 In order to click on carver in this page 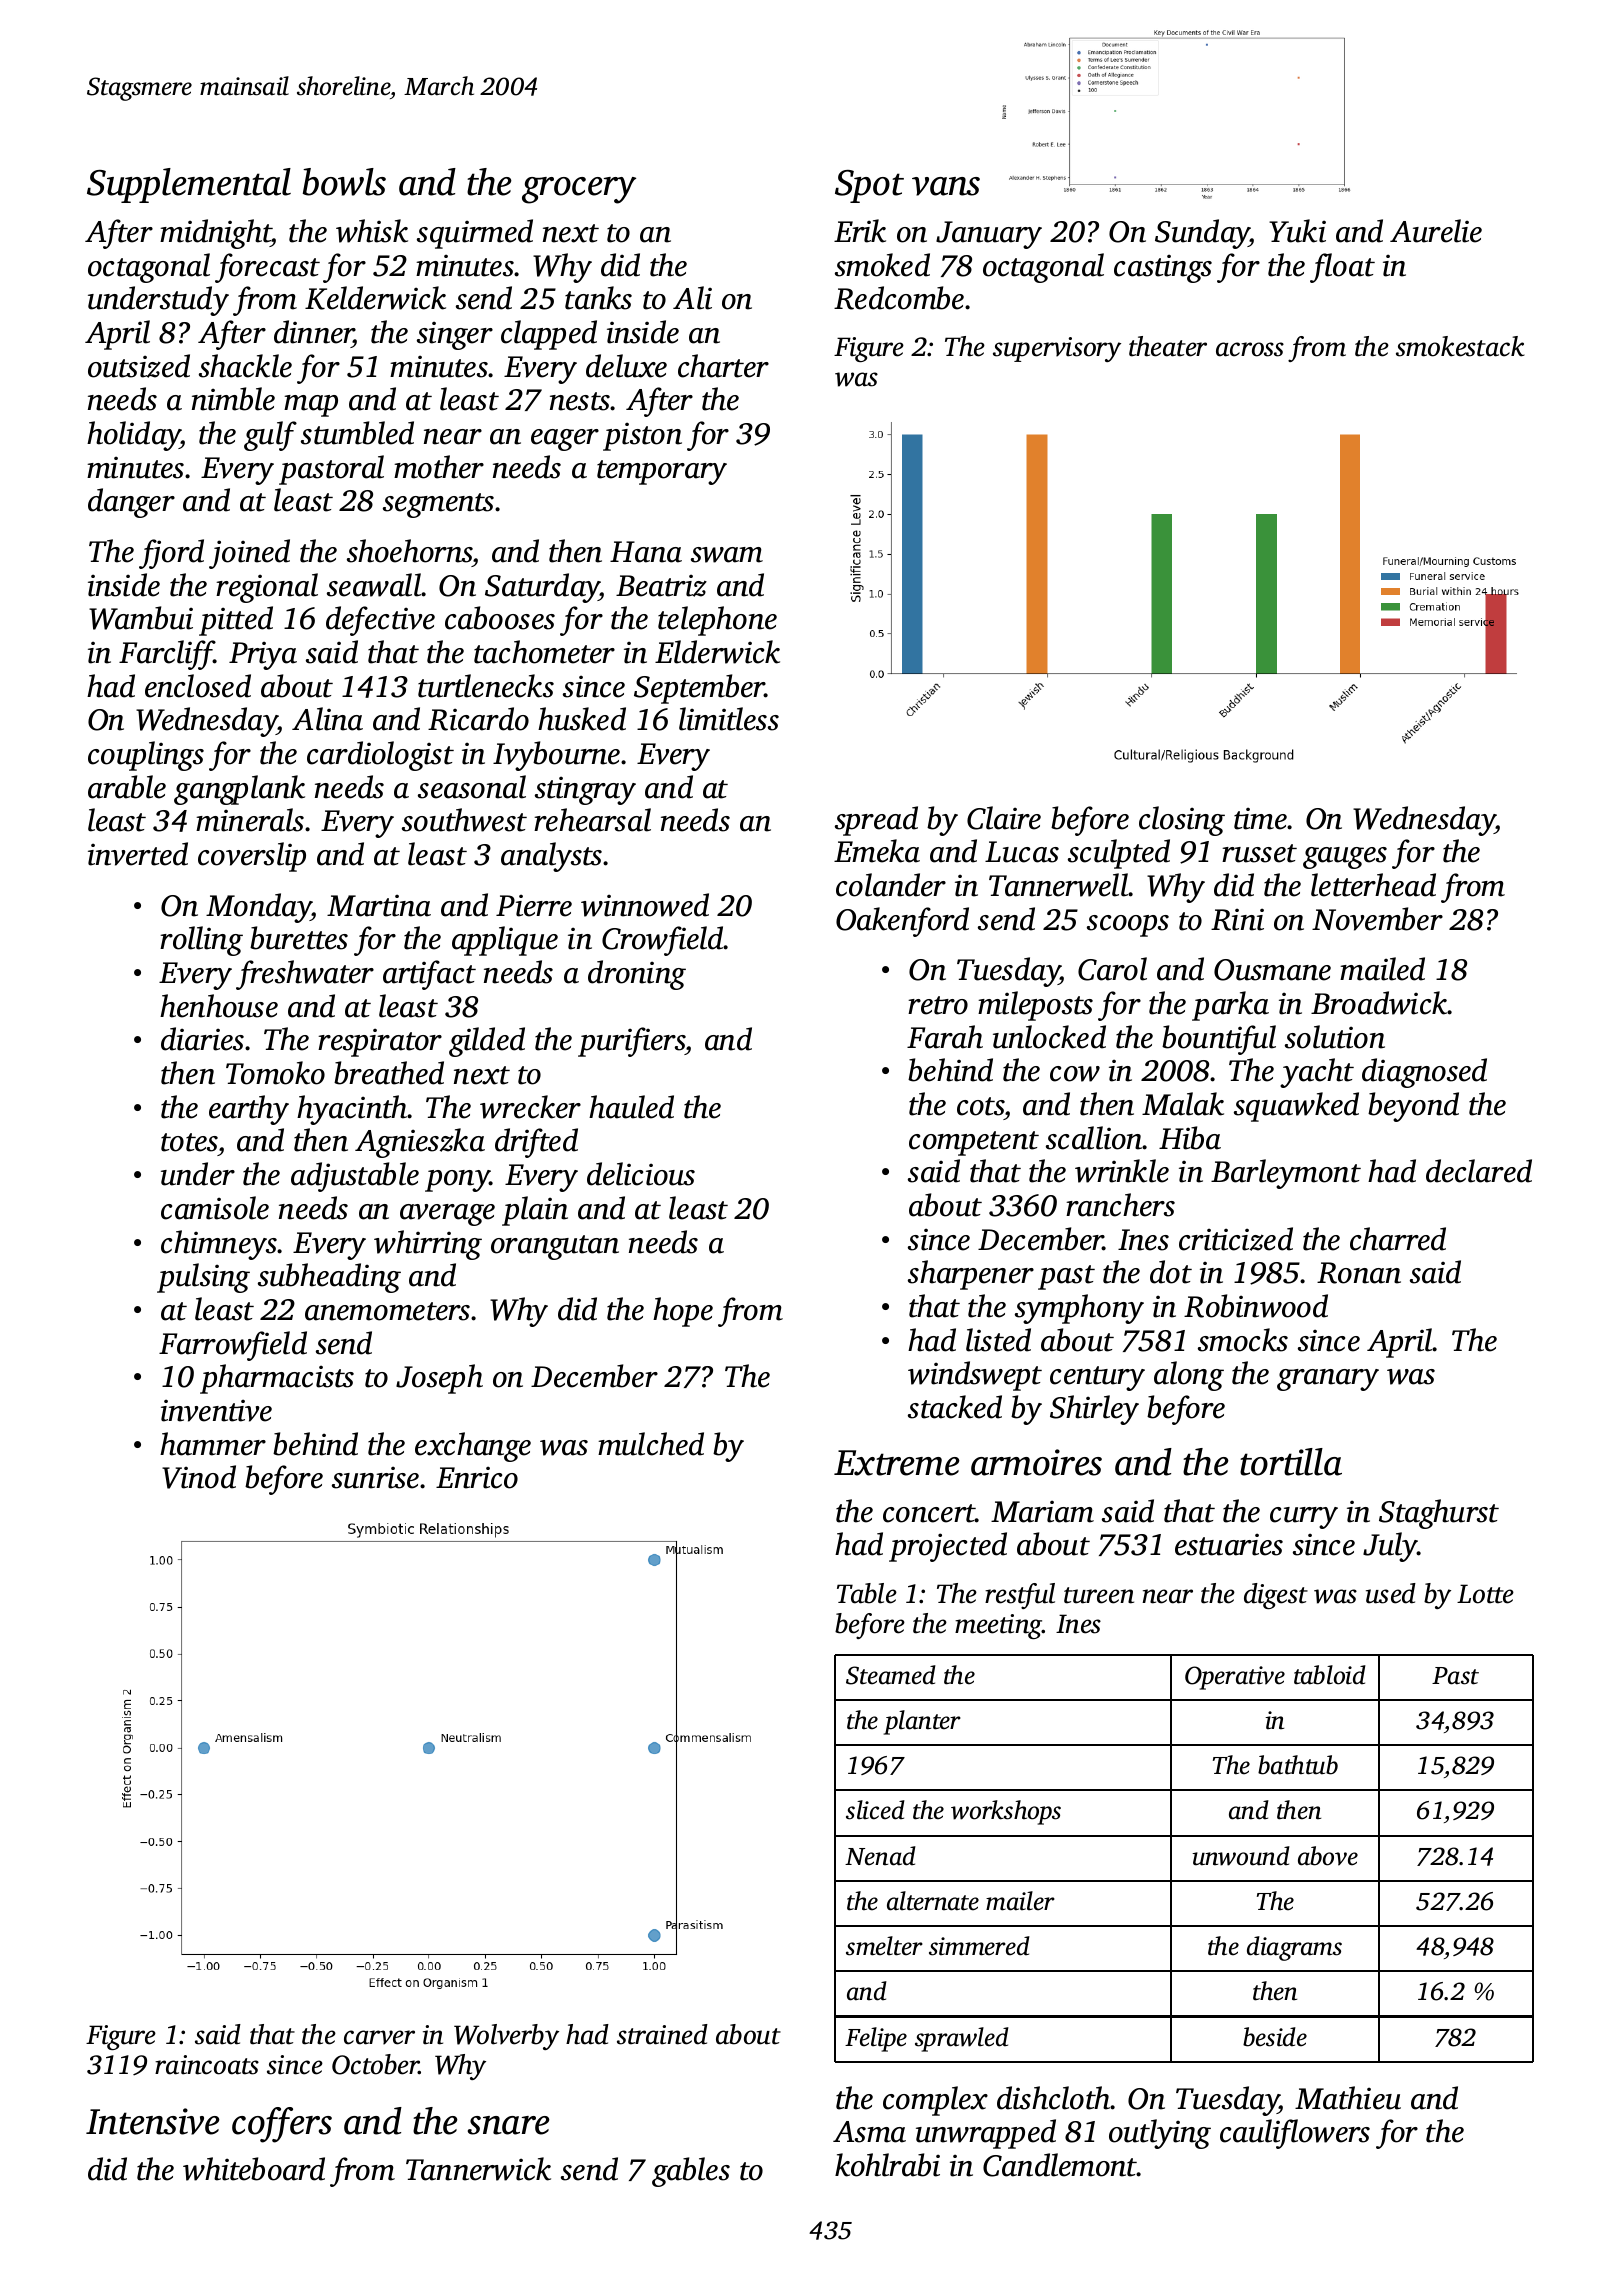, I will do `click(379, 2037)`.
